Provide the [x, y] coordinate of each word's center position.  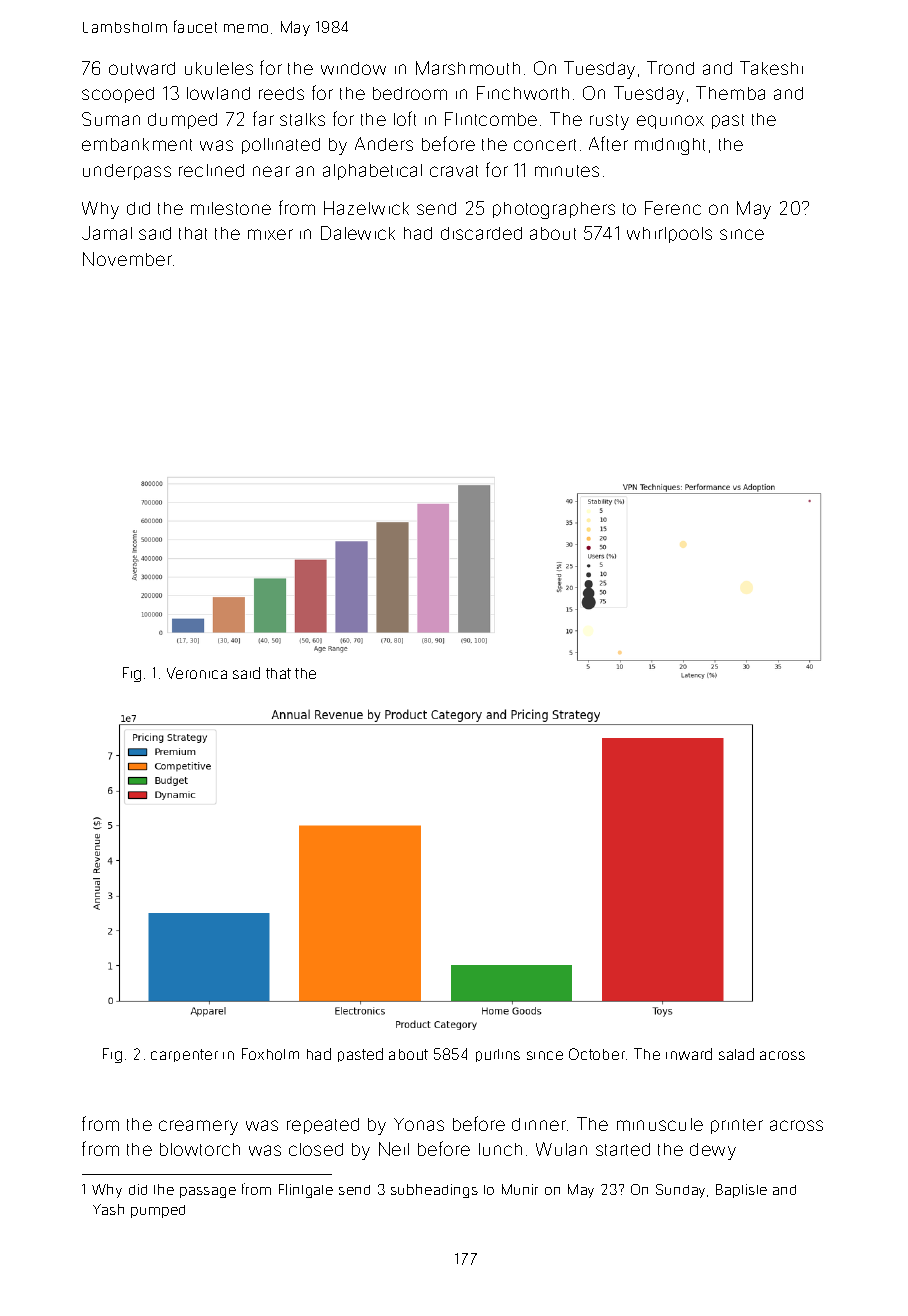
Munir [520, 1189]
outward [142, 68]
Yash [108, 1209]
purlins [498, 1055]
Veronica [197, 673]
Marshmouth [468, 68]
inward [689, 1054]
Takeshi [771, 68]
